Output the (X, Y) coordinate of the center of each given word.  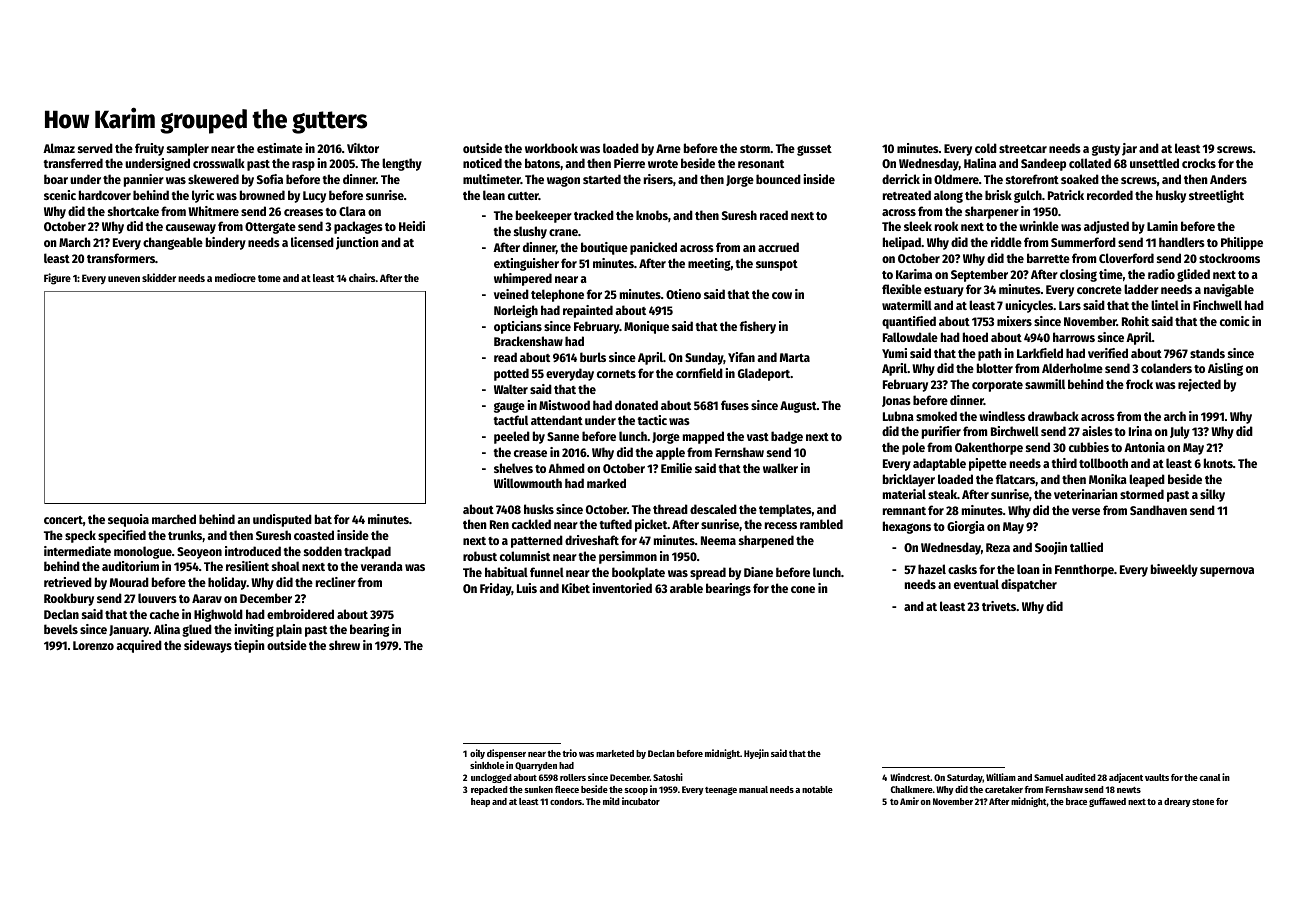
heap (480, 802)
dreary (1177, 802)
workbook (551, 148)
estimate (280, 148)
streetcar (1023, 149)
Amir (909, 801)
